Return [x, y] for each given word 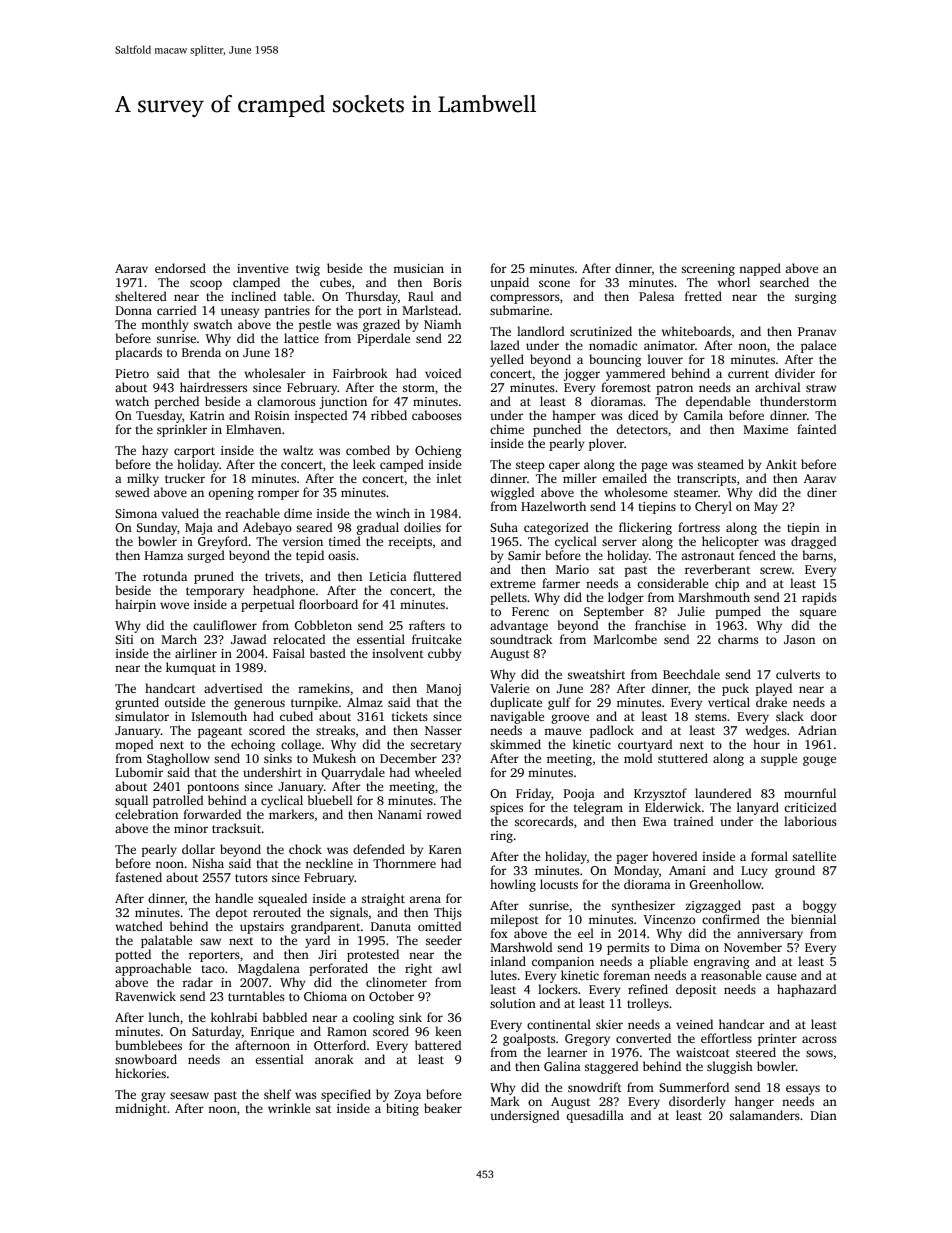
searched [784, 282]
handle [234, 898]
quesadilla [595, 1116]
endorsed [180, 268]
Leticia [388, 576]
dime [298, 513]
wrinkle [289, 1108]
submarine [519, 310]
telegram [598, 808]
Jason [799, 639]
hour [766, 744]
